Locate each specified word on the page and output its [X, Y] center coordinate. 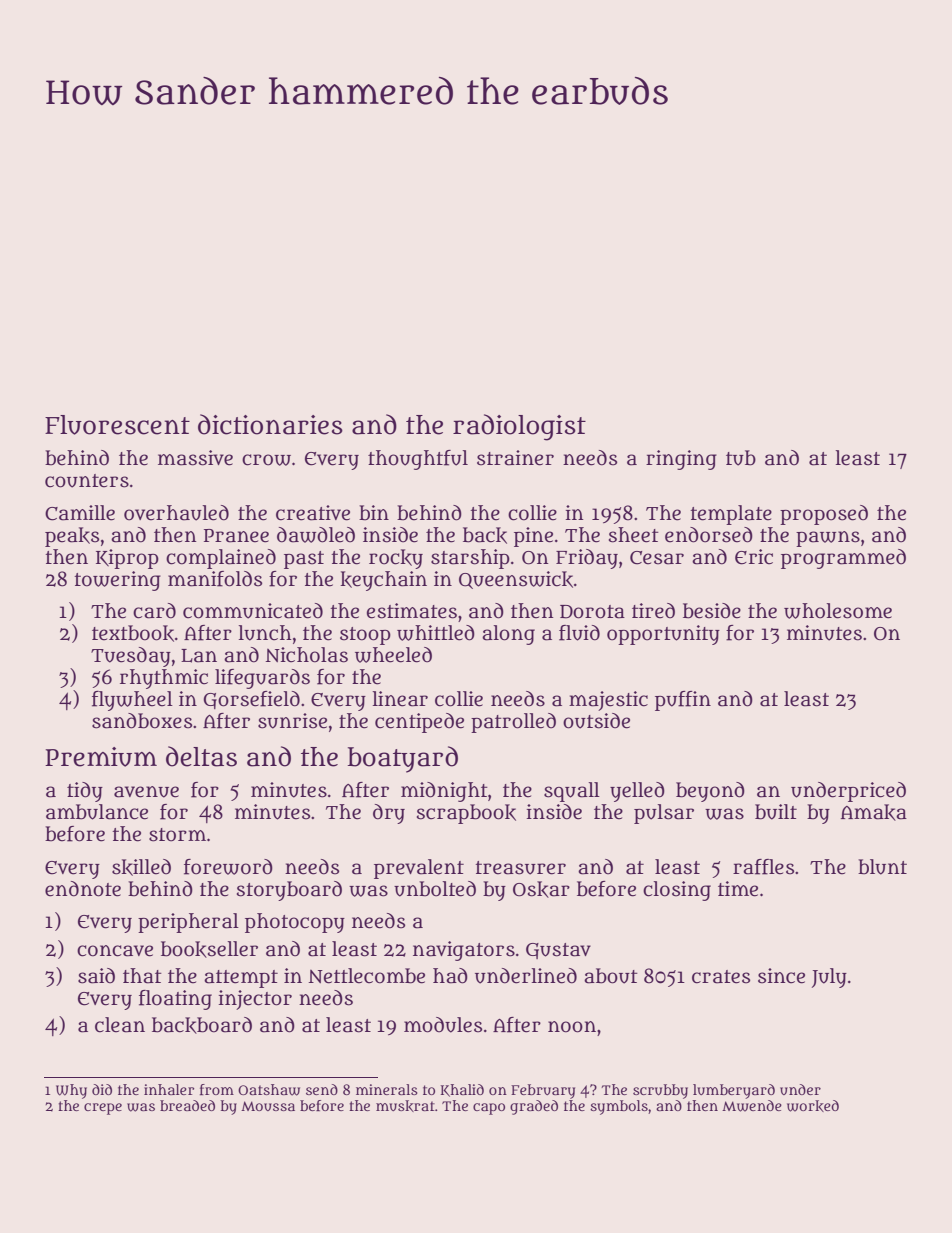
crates [721, 977]
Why [71, 1091]
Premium [101, 757]
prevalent [419, 869]
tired [653, 611]
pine [533, 537]
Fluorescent [117, 425]
